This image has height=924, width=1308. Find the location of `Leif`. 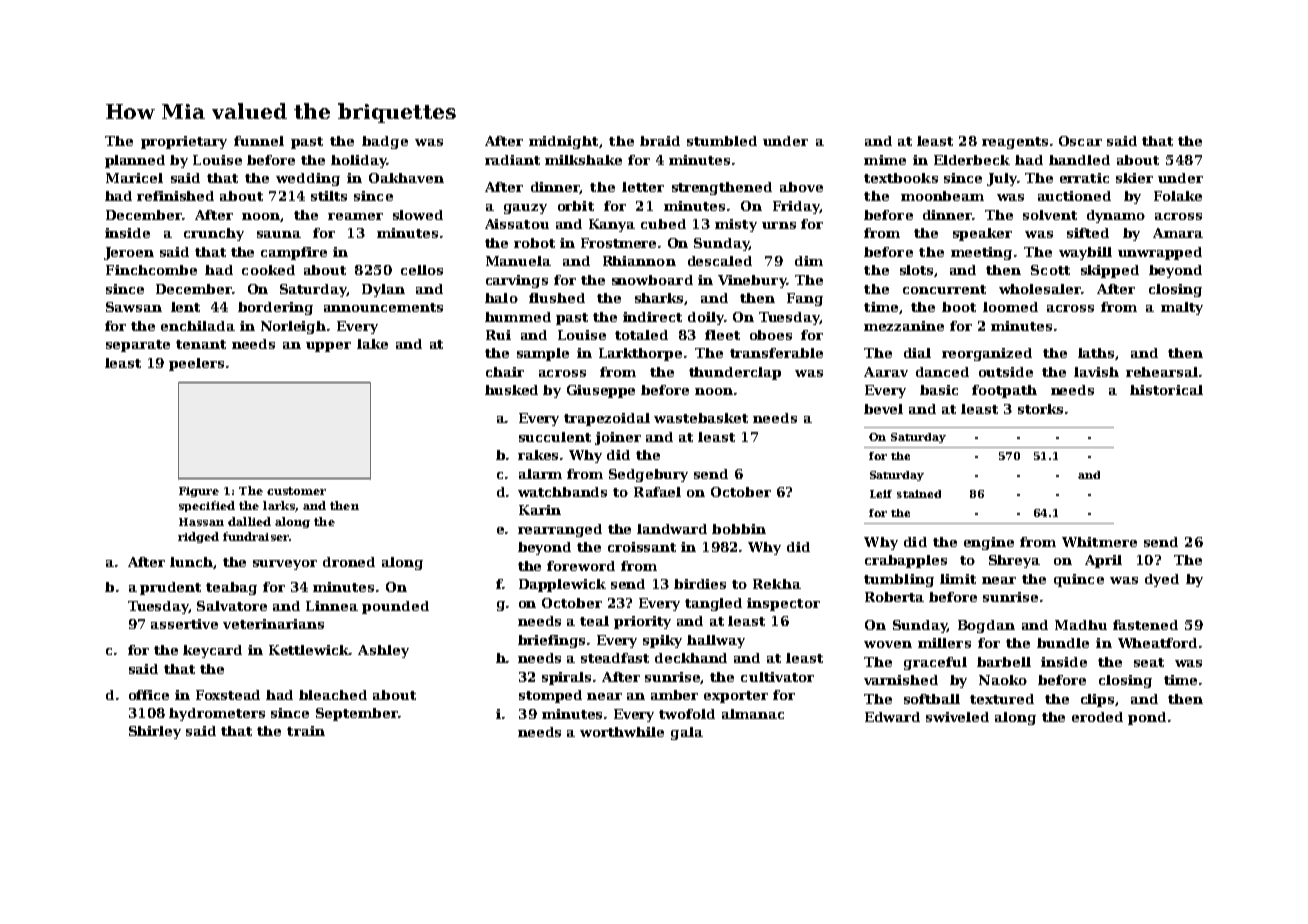

Leif is located at coordinates (881, 494).
